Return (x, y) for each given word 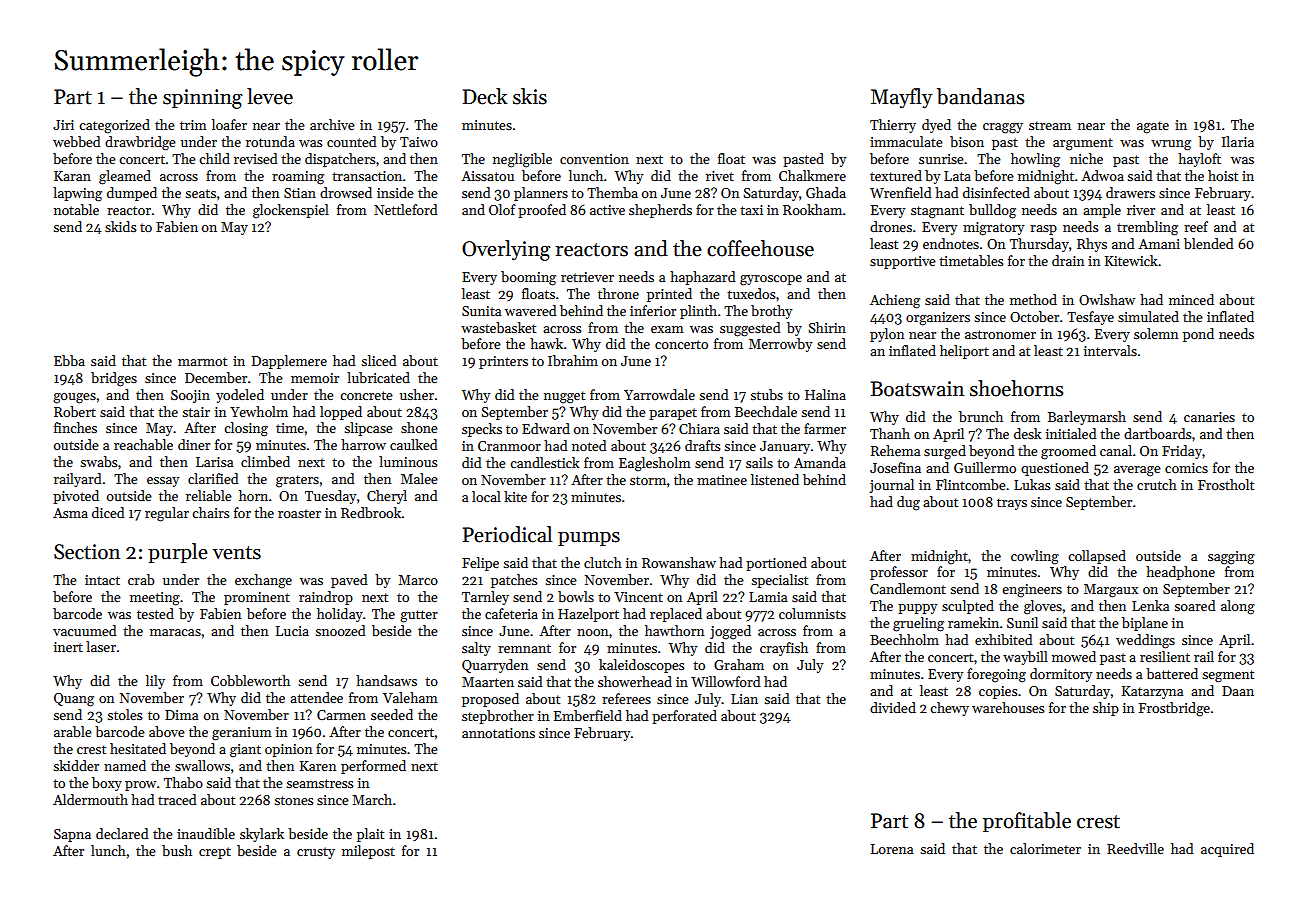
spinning (203, 99)
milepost (368, 852)
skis (530, 96)
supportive (903, 262)
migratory (994, 229)
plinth (698, 312)
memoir (315, 378)
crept (215, 853)
